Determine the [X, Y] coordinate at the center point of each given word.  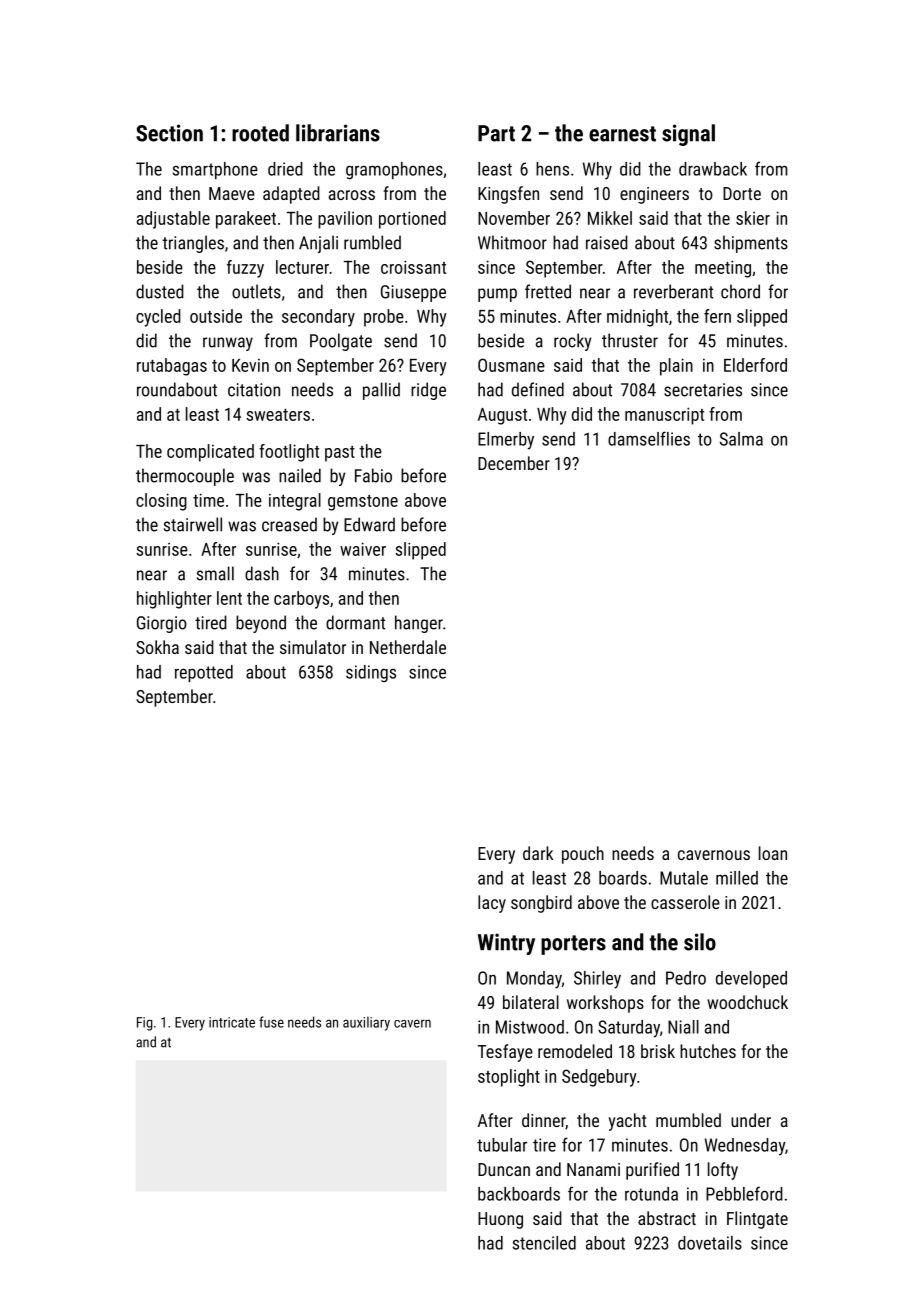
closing [161, 502]
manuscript [664, 416]
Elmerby [506, 441]
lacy [492, 904]
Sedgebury [599, 1078]
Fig [144, 1024]
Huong [500, 1220]
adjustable [173, 220]
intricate [232, 1022]
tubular [502, 1145]
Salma [741, 439]
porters [573, 945]
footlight [289, 453]
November [514, 218]
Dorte [742, 193]
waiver [363, 549]
